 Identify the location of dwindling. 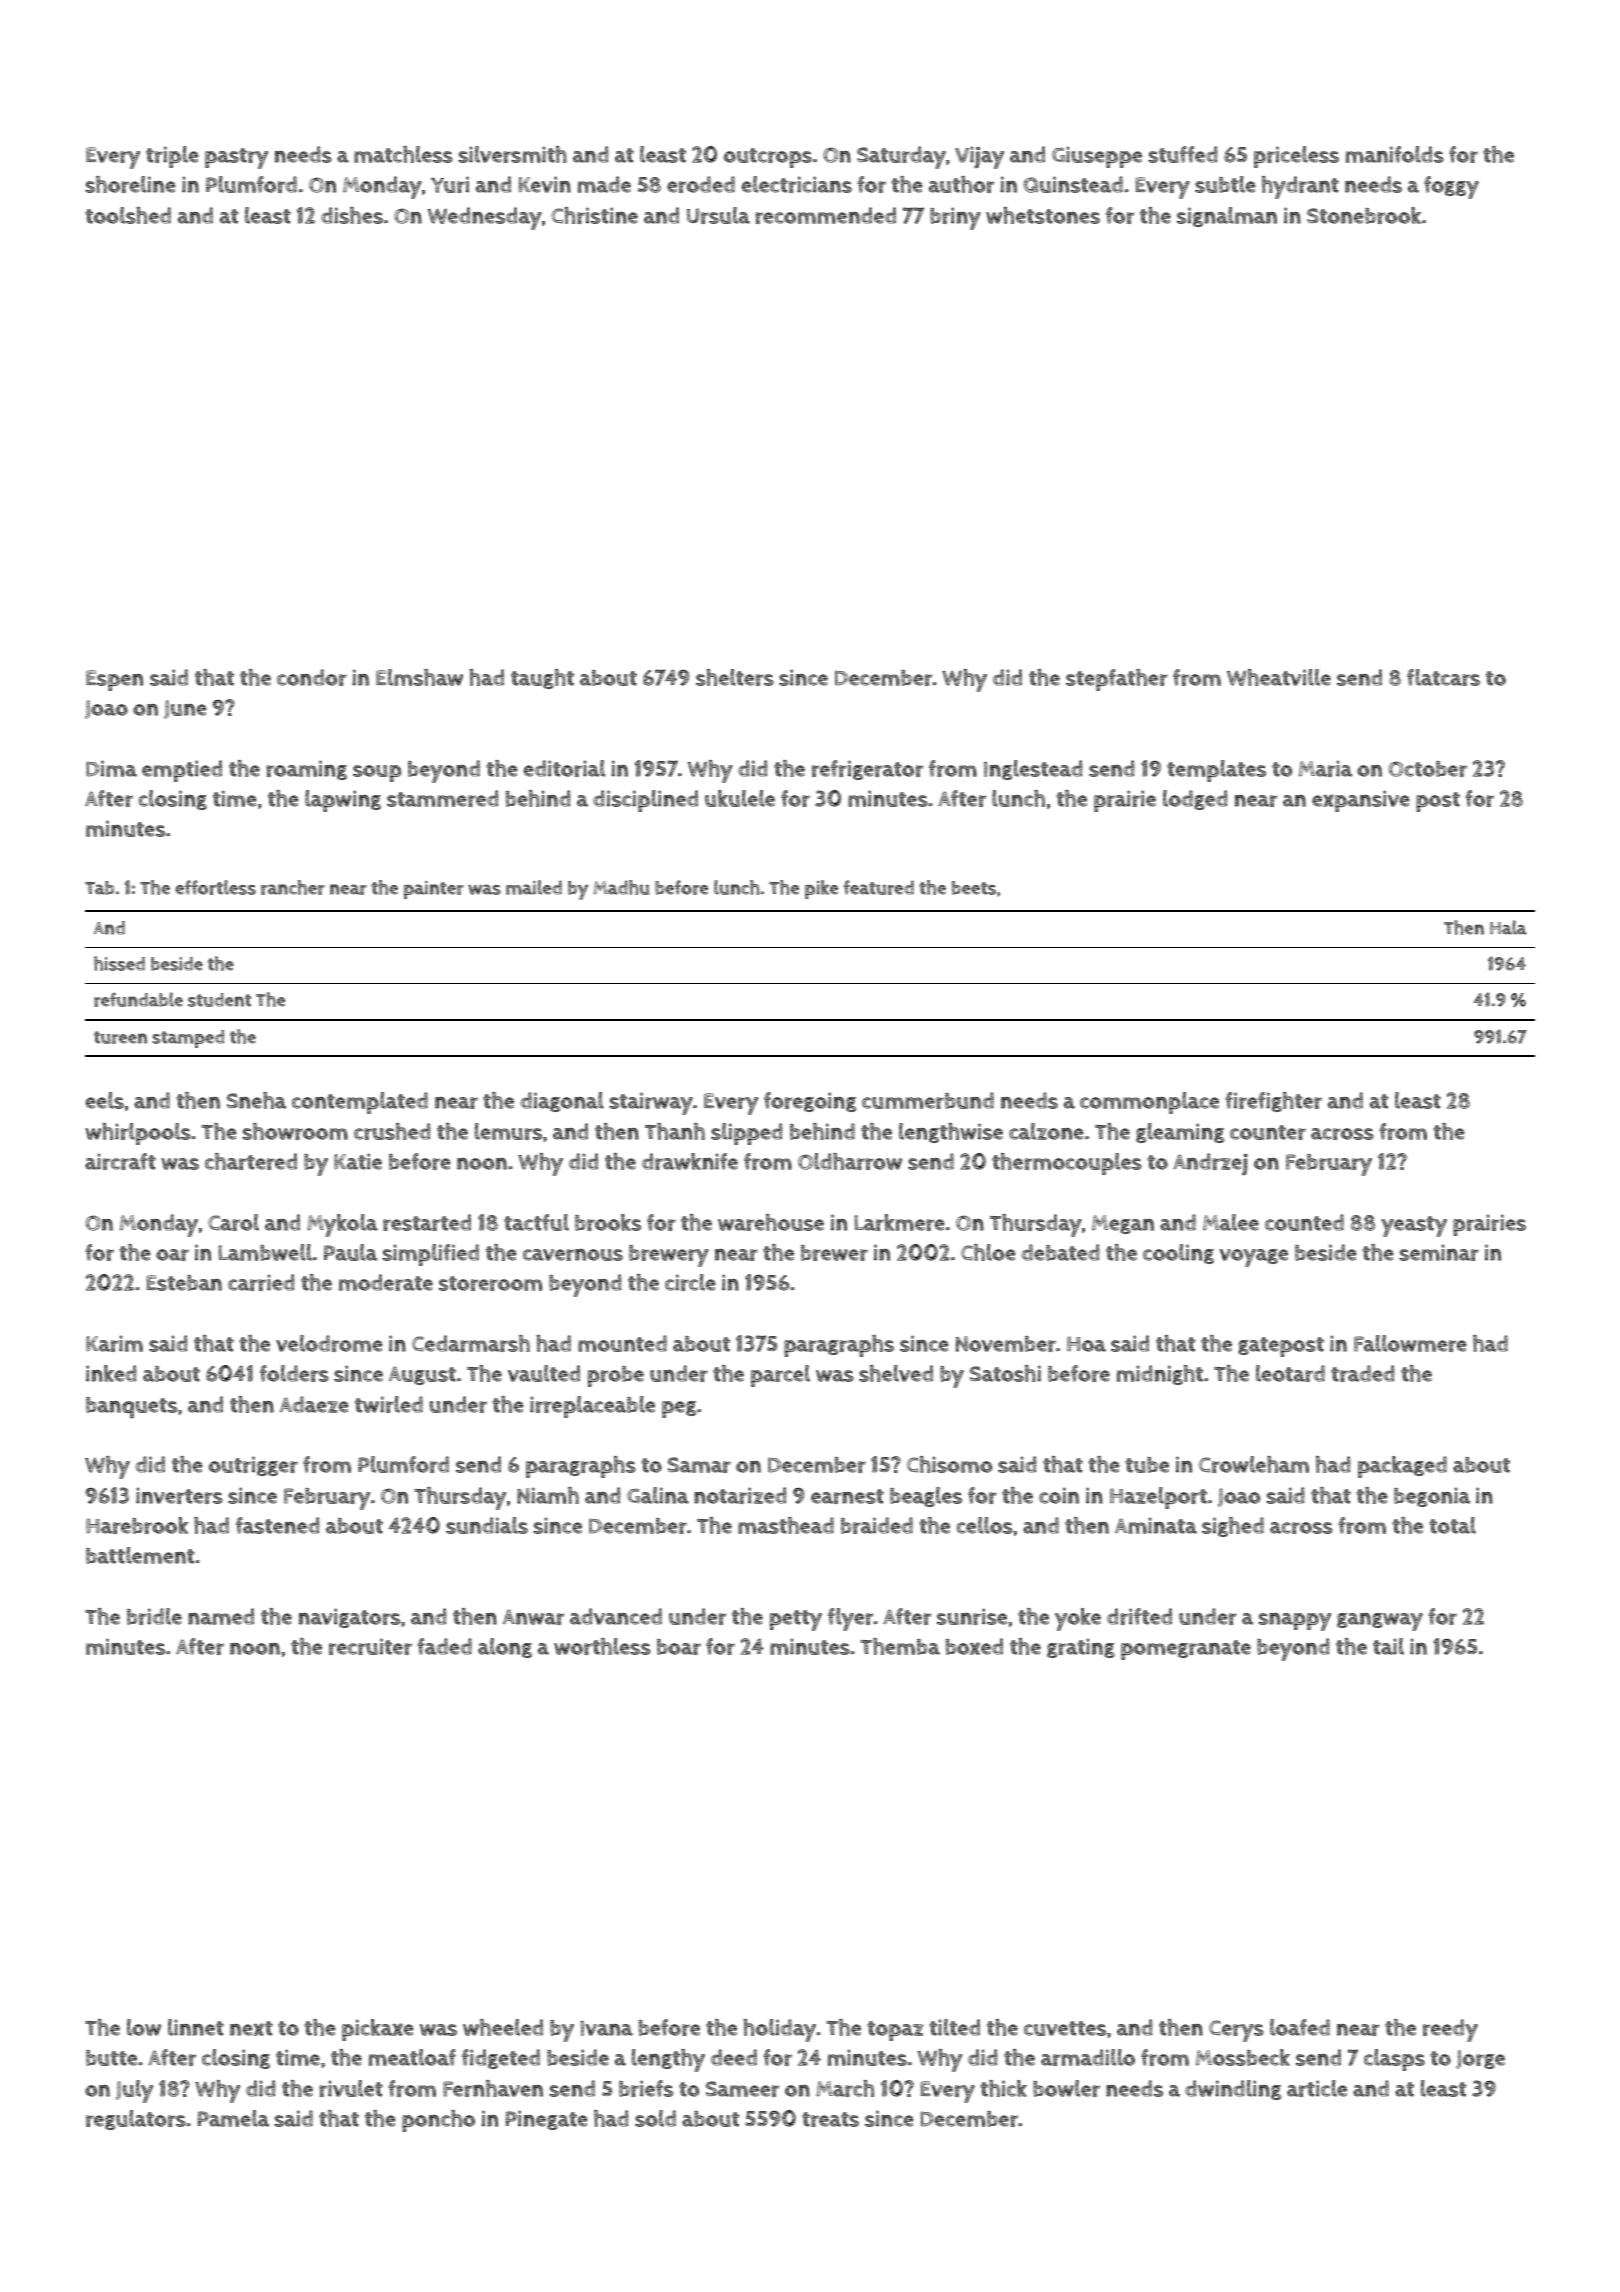
(1233, 2090).
